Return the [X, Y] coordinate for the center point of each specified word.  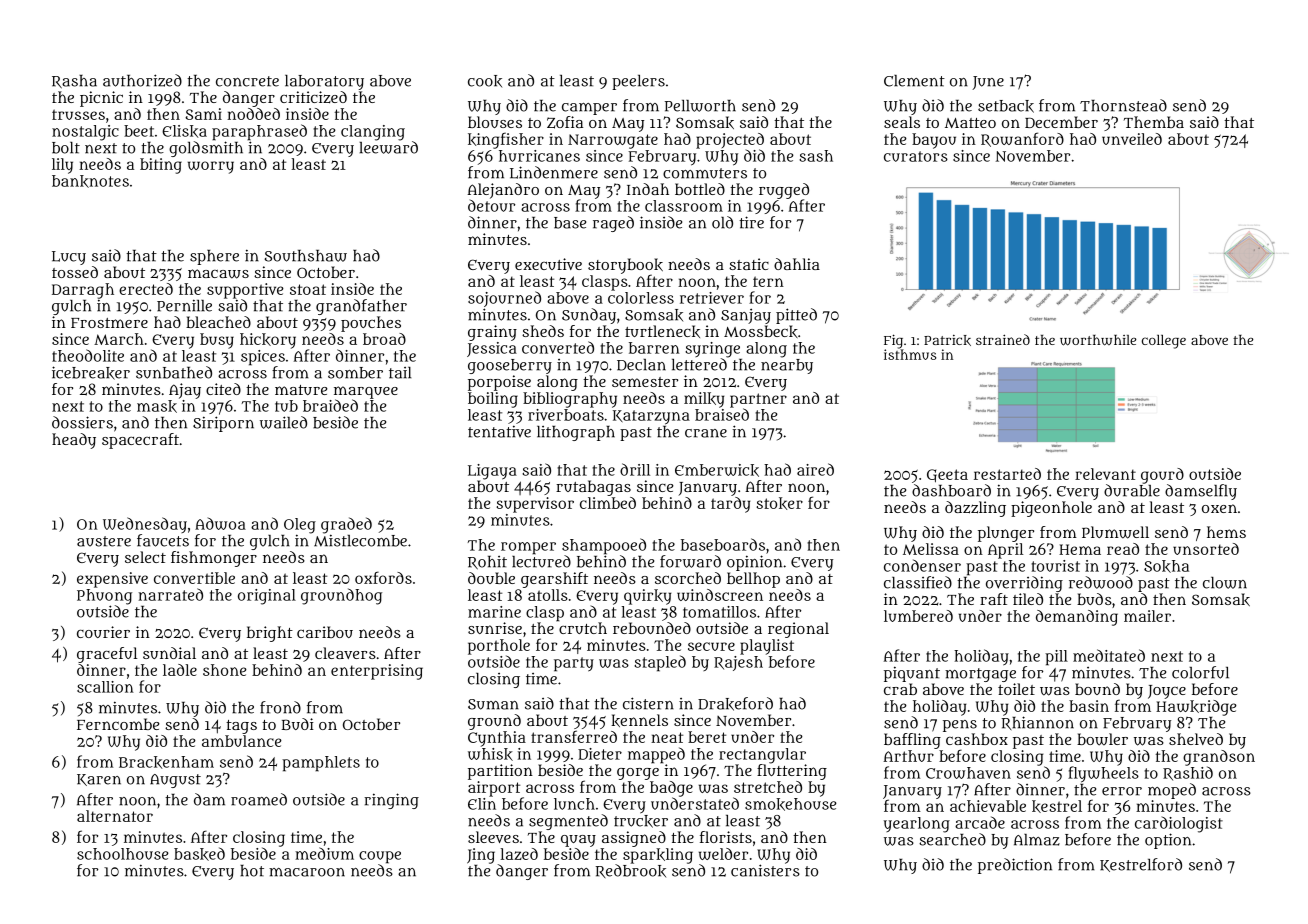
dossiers [82, 422]
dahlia [797, 264]
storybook [625, 266]
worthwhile [1098, 340]
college [1164, 342]
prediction [1015, 866]
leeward [388, 147]
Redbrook [631, 871]
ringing [391, 801]
